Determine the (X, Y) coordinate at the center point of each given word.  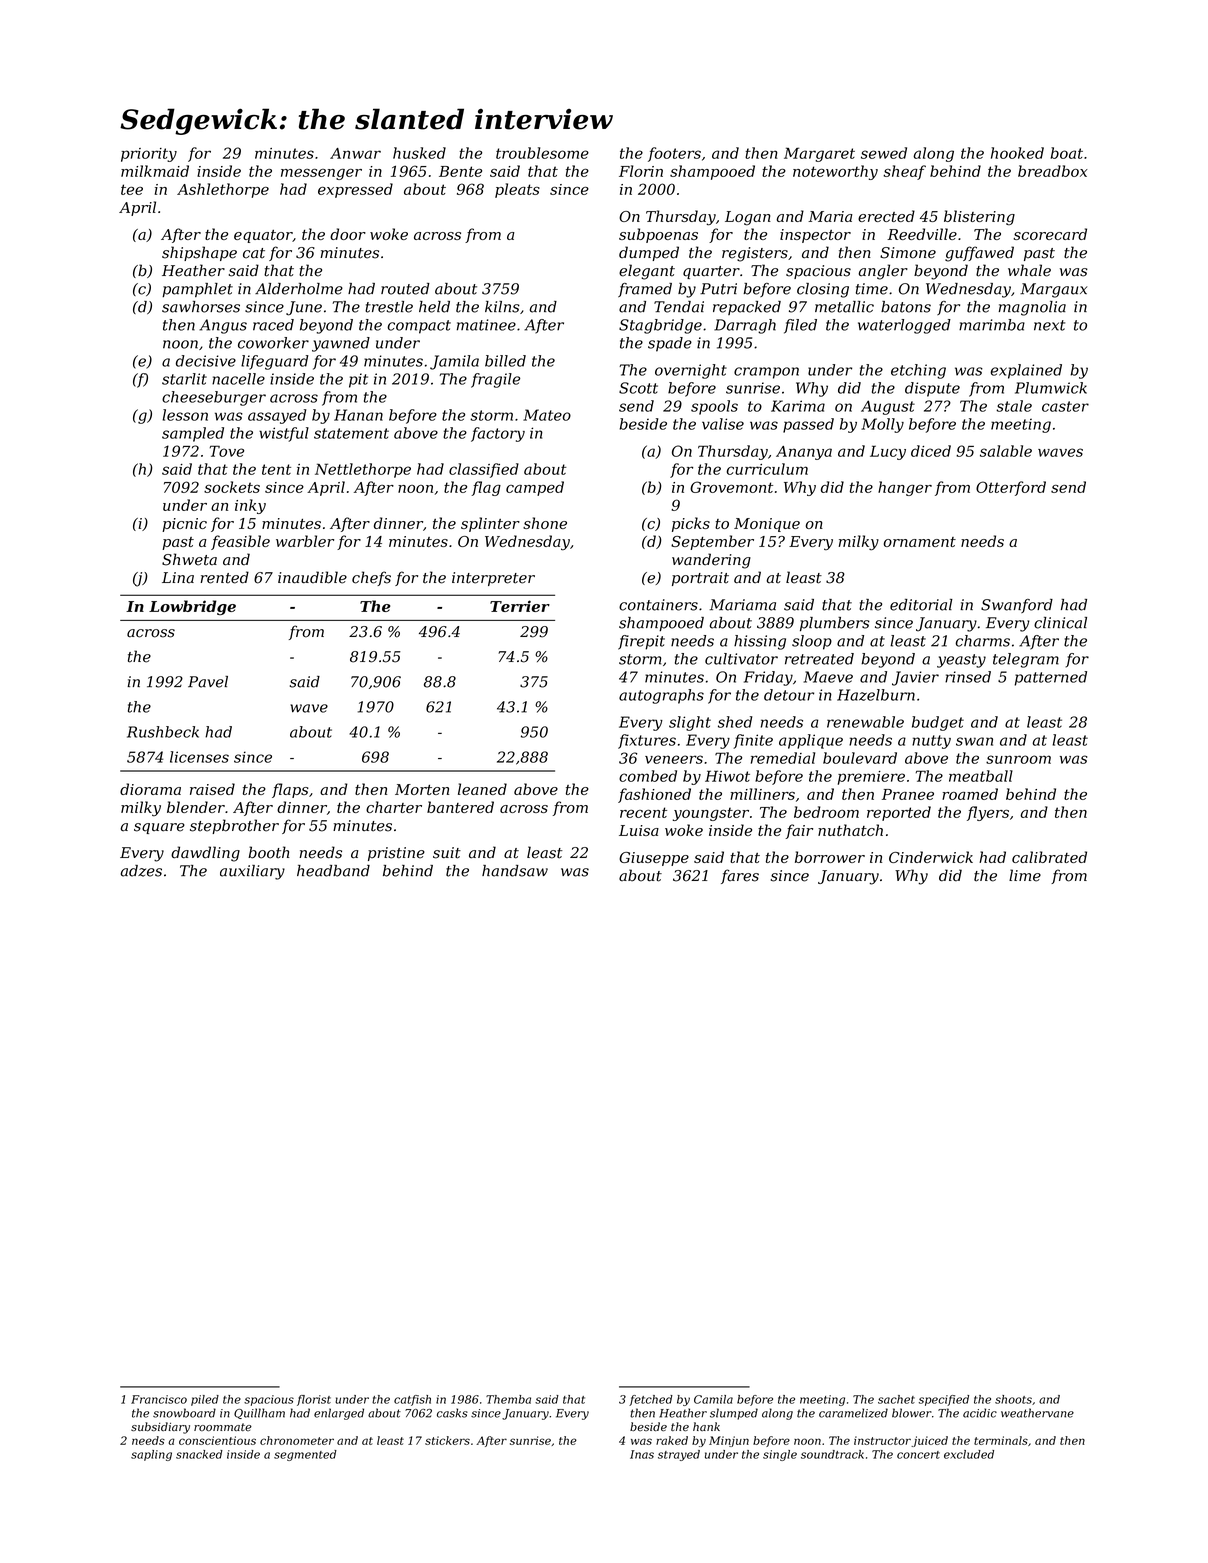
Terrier (520, 606)
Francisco (159, 1399)
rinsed (968, 677)
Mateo (547, 415)
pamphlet (197, 290)
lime (1025, 875)
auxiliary (252, 872)
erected (886, 216)
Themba (508, 1399)
